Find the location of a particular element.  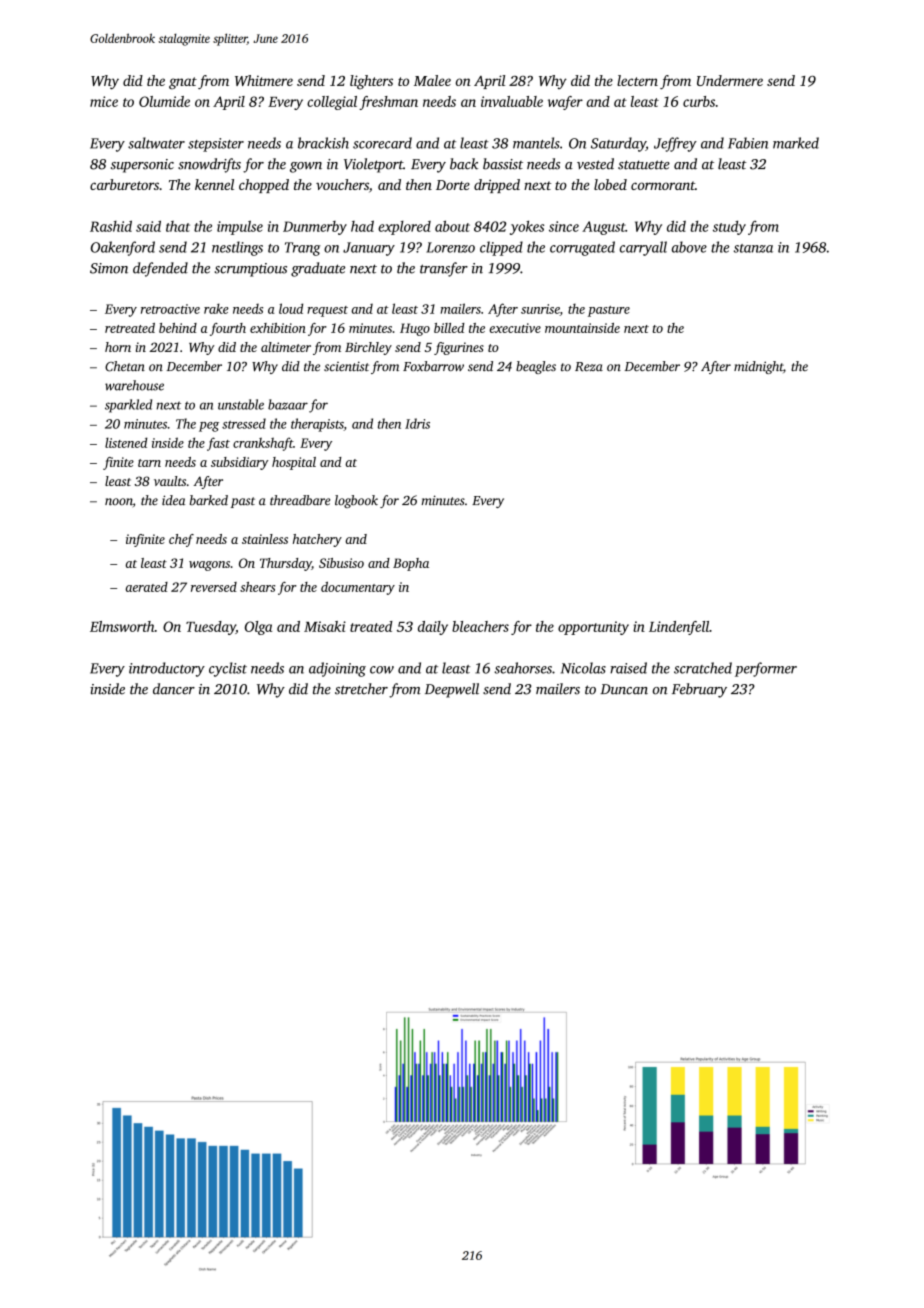

mantels is located at coordinates (536, 143).
